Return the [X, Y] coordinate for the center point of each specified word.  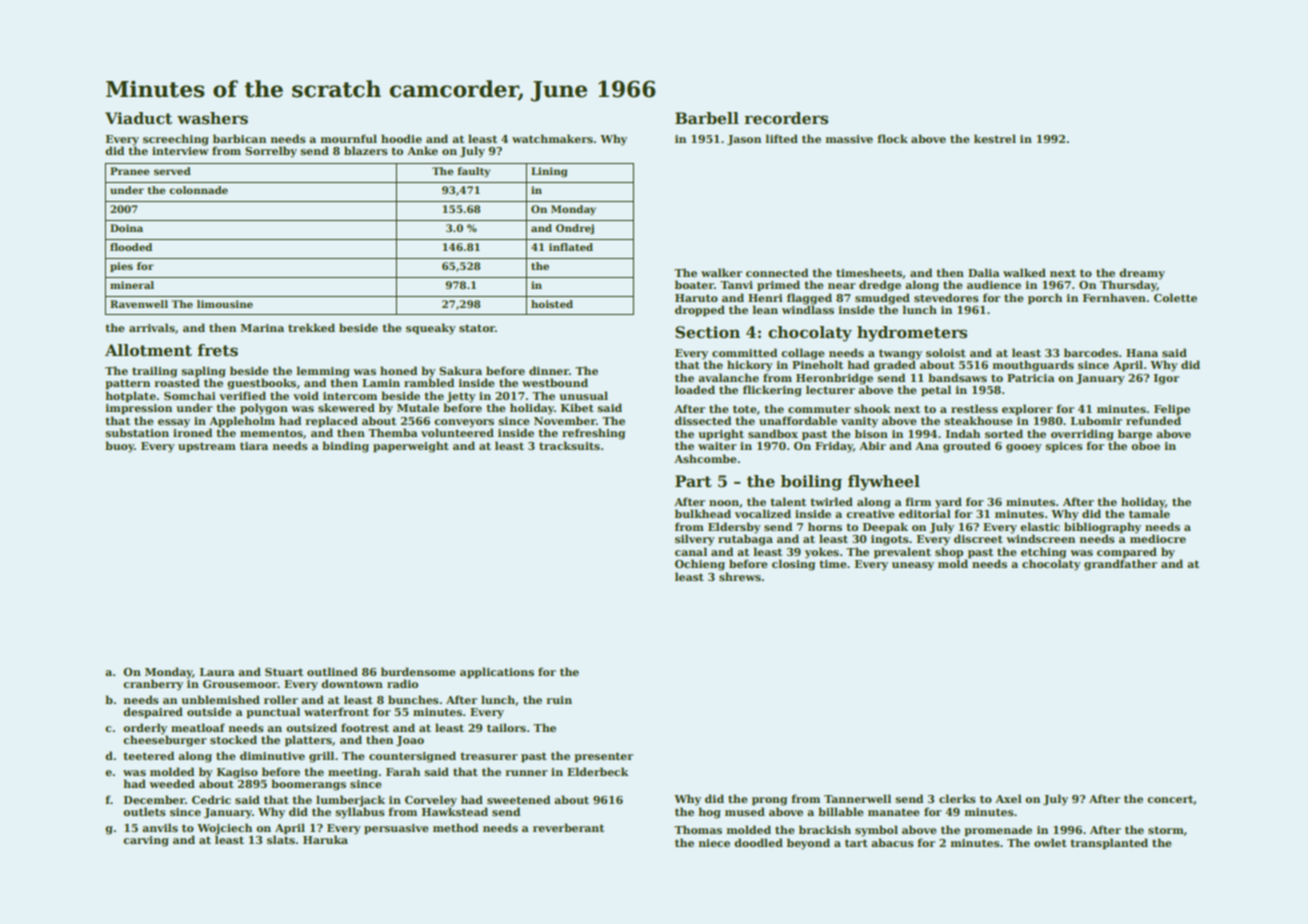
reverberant [568, 827]
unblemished [220, 699]
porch [1045, 298]
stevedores [946, 297]
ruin [559, 700]
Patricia [1031, 378]
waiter [717, 446]
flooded [131, 247]
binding [345, 447]
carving [146, 841]
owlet [1050, 842]
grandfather [1120, 565]
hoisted [552, 304]
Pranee [129, 171]
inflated [571, 247]
